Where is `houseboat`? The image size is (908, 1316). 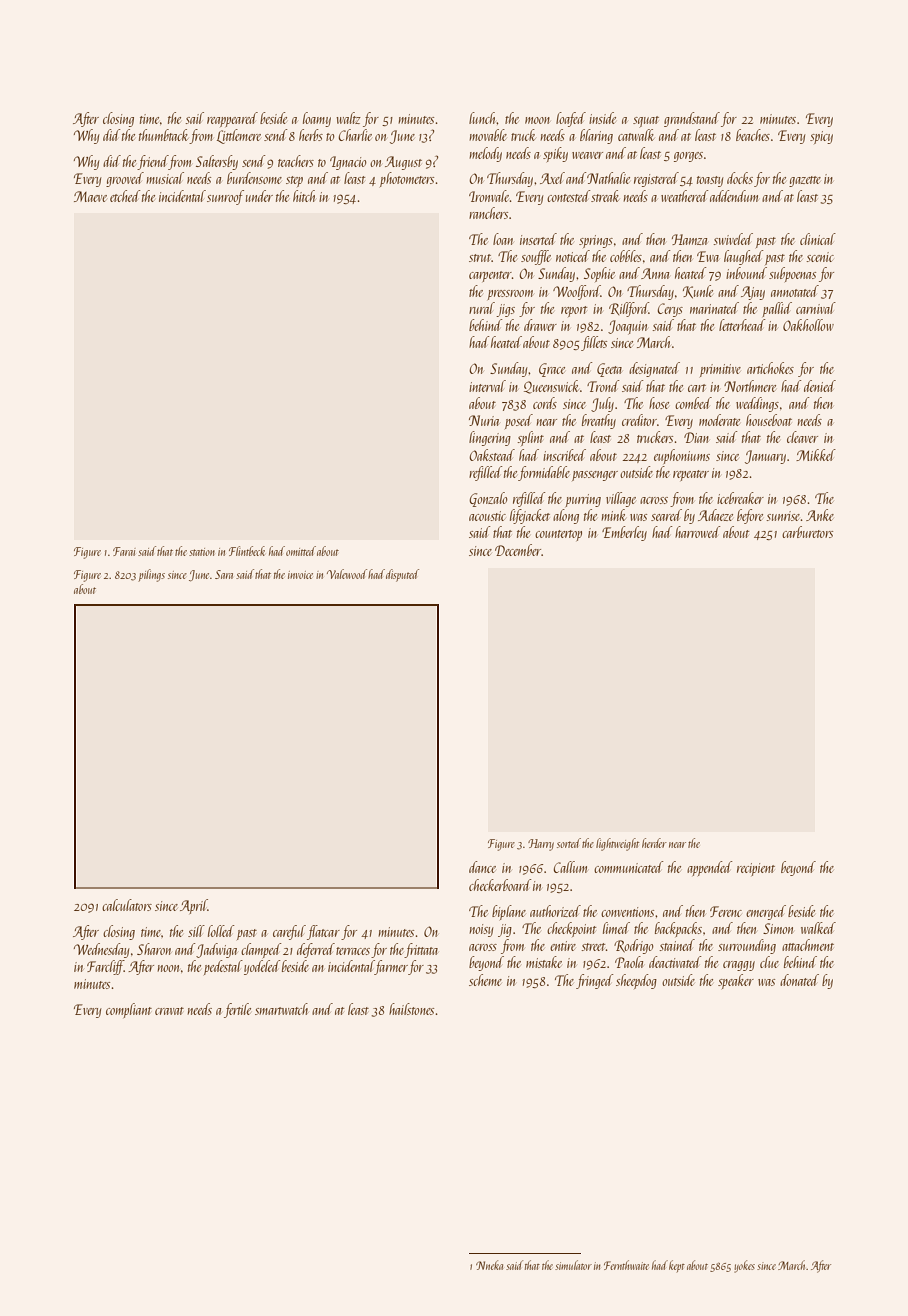 houseboat is located at coordinates (769, 420).
